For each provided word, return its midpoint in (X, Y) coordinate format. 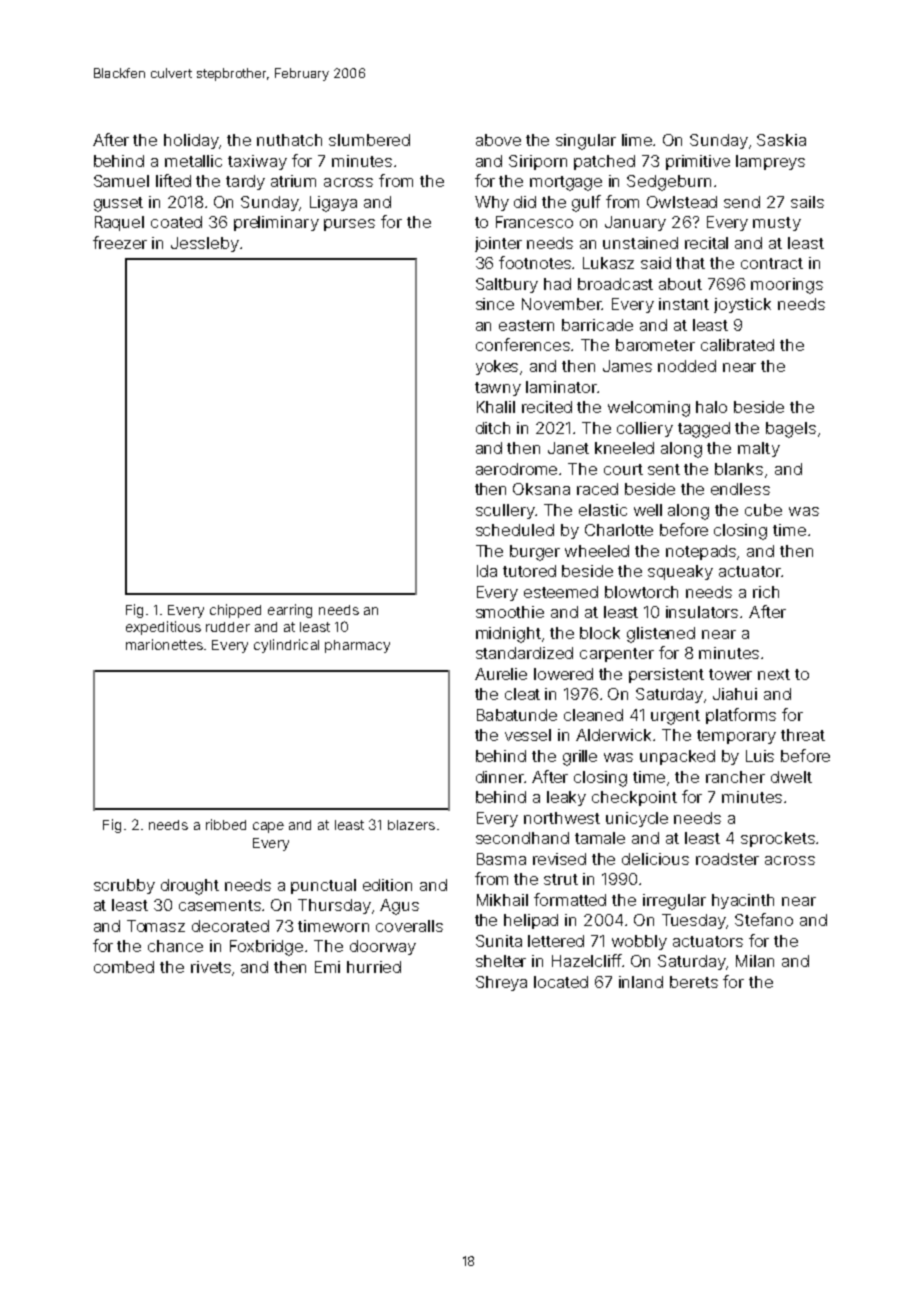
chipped (235, 611)
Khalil (496, 407)
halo (711, 407)
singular (586, 142)
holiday (191, 141)
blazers (411, 825)
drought (190, 887)
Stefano (764, 919)
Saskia (781, 140)
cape (268, 827)
